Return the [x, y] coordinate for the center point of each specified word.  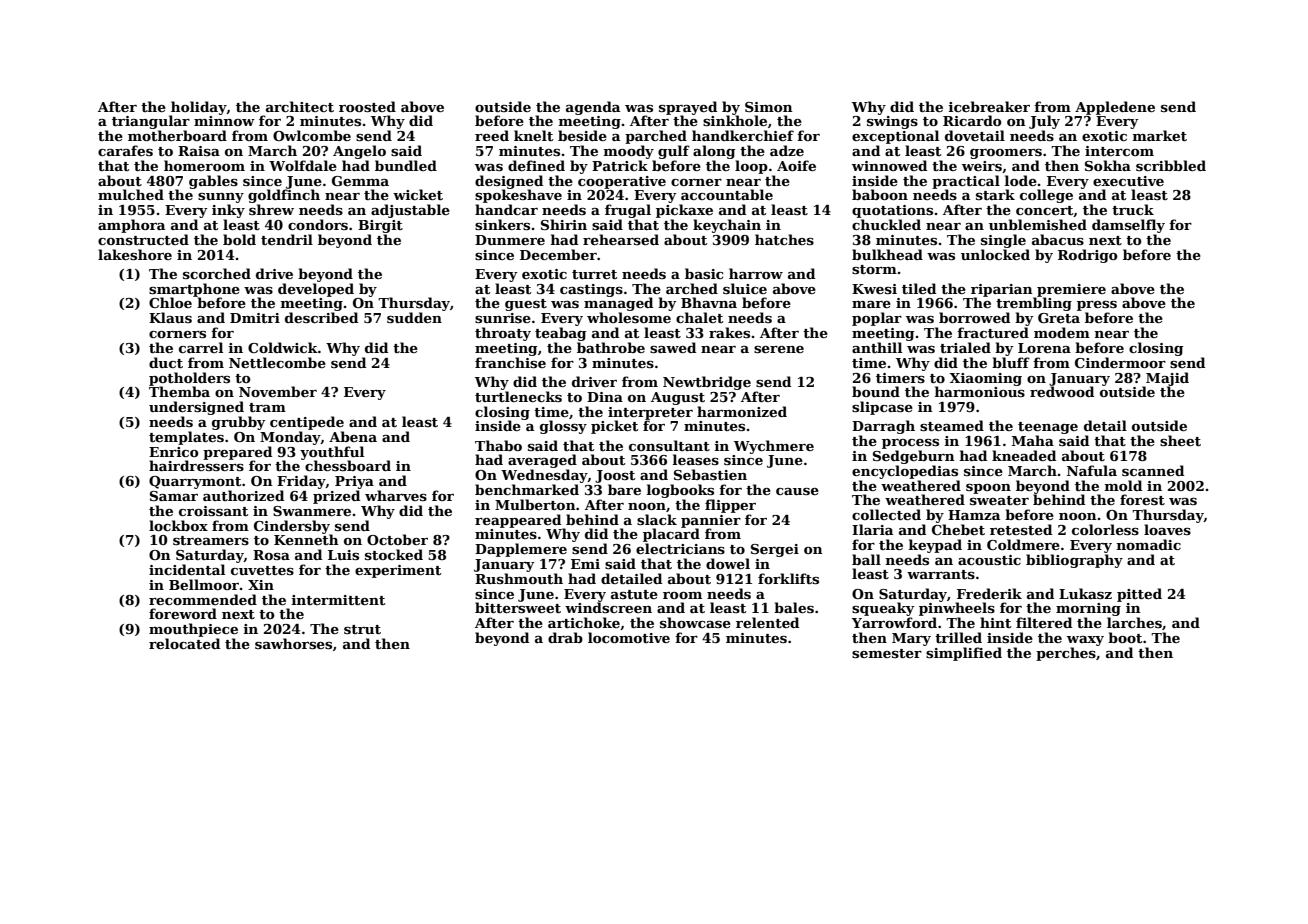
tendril [287, 239]
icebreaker [989, 106]
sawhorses [293, 643]
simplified [964, 654]
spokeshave [518, 196]
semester [887, 653]
